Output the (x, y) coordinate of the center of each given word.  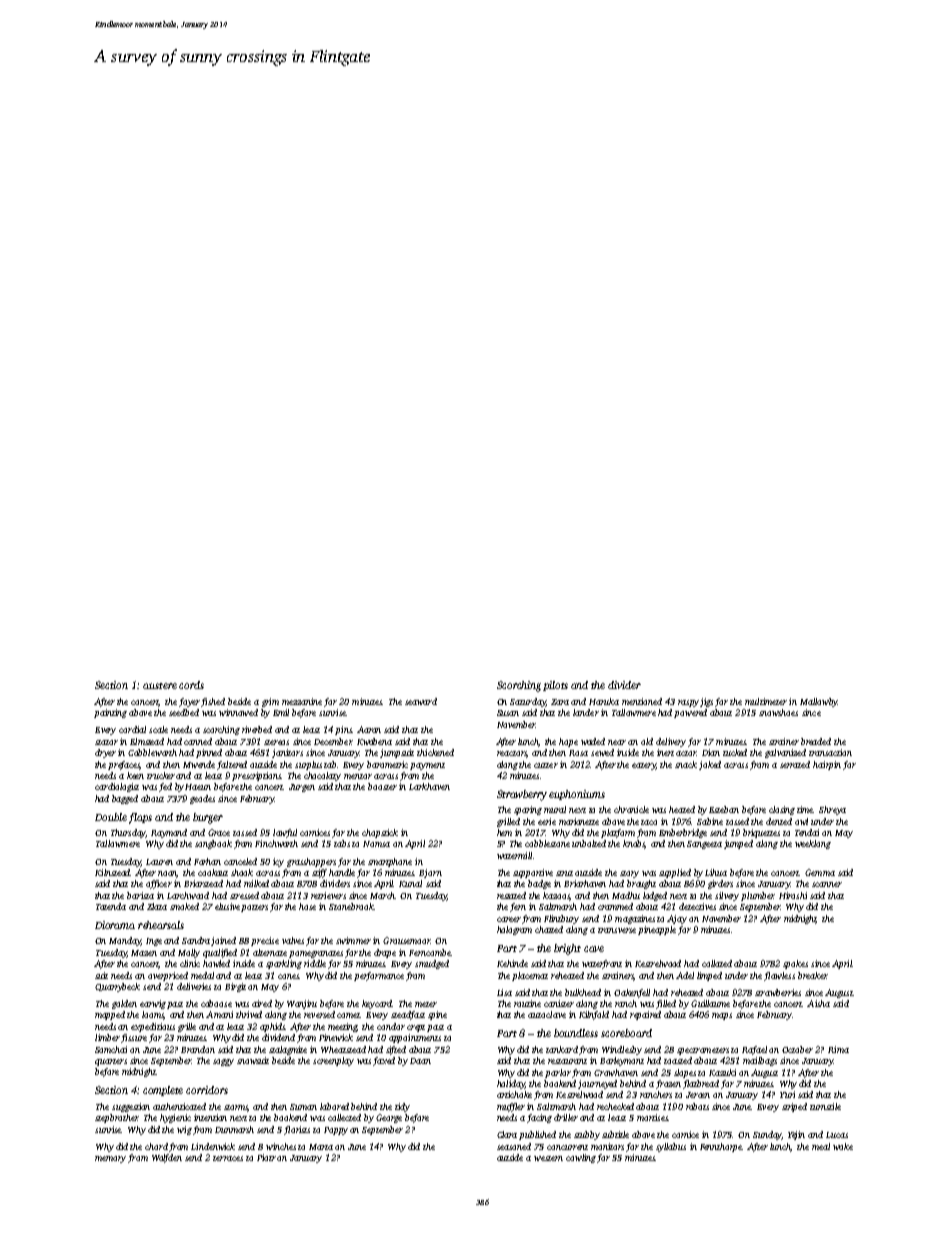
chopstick (380, 833)
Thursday (128, 833)
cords (191, 685)
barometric (387, 764)
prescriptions (257, 776)
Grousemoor (406, 940)
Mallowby (819, 702)
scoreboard (626, 1033)
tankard (562, 1049)
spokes (795, 964)
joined (223, 941)
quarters (111, 1062)
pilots (555, 686)
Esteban (724, 809)
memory (110, 1159)
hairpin (827, 765)
